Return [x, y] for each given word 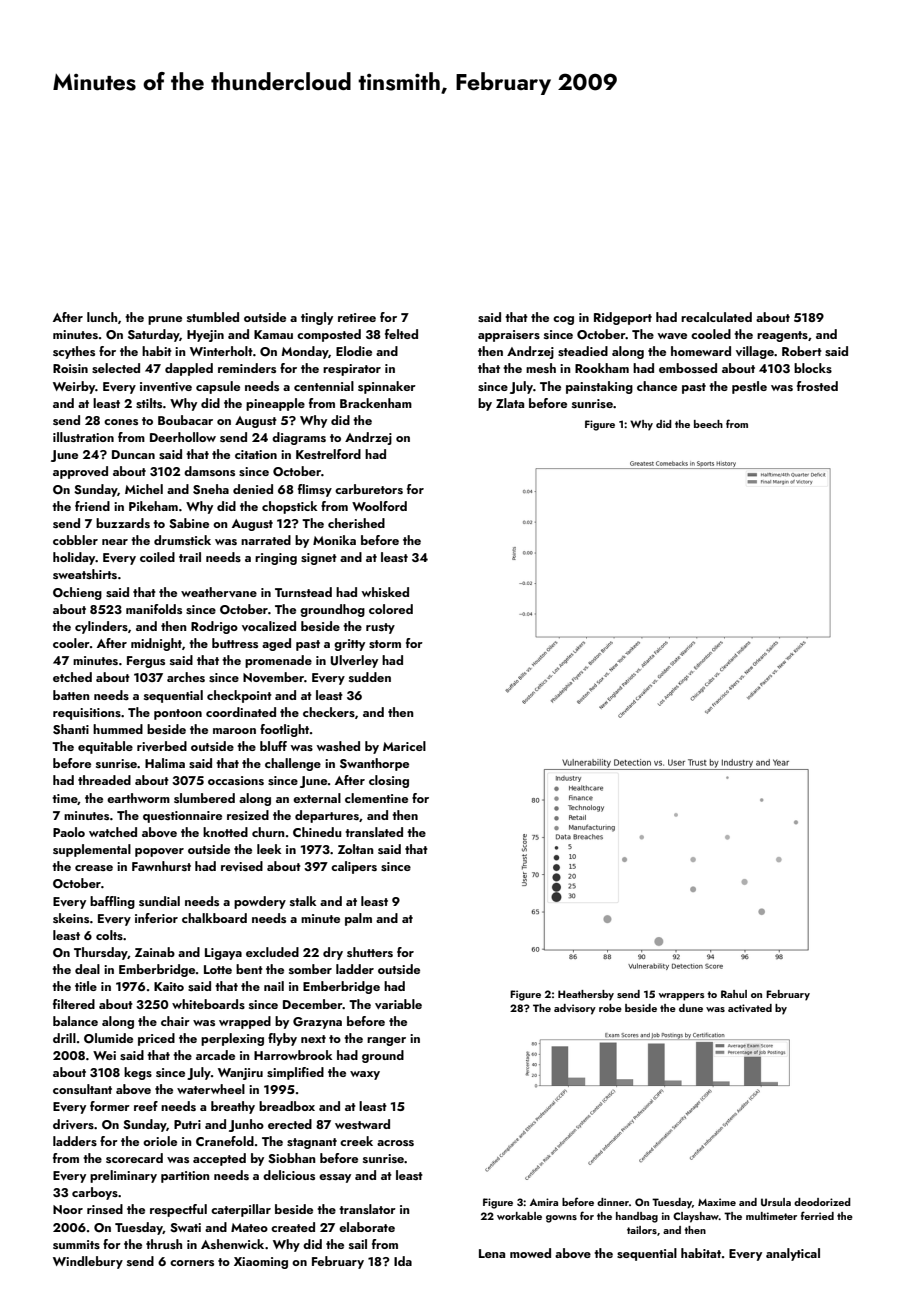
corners [192, 1263]
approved [80, 472]
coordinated [241, 712]
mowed [530, 1253]
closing [389, 781]
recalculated [716, 317]
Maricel [404, 746]
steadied [583, 351]
